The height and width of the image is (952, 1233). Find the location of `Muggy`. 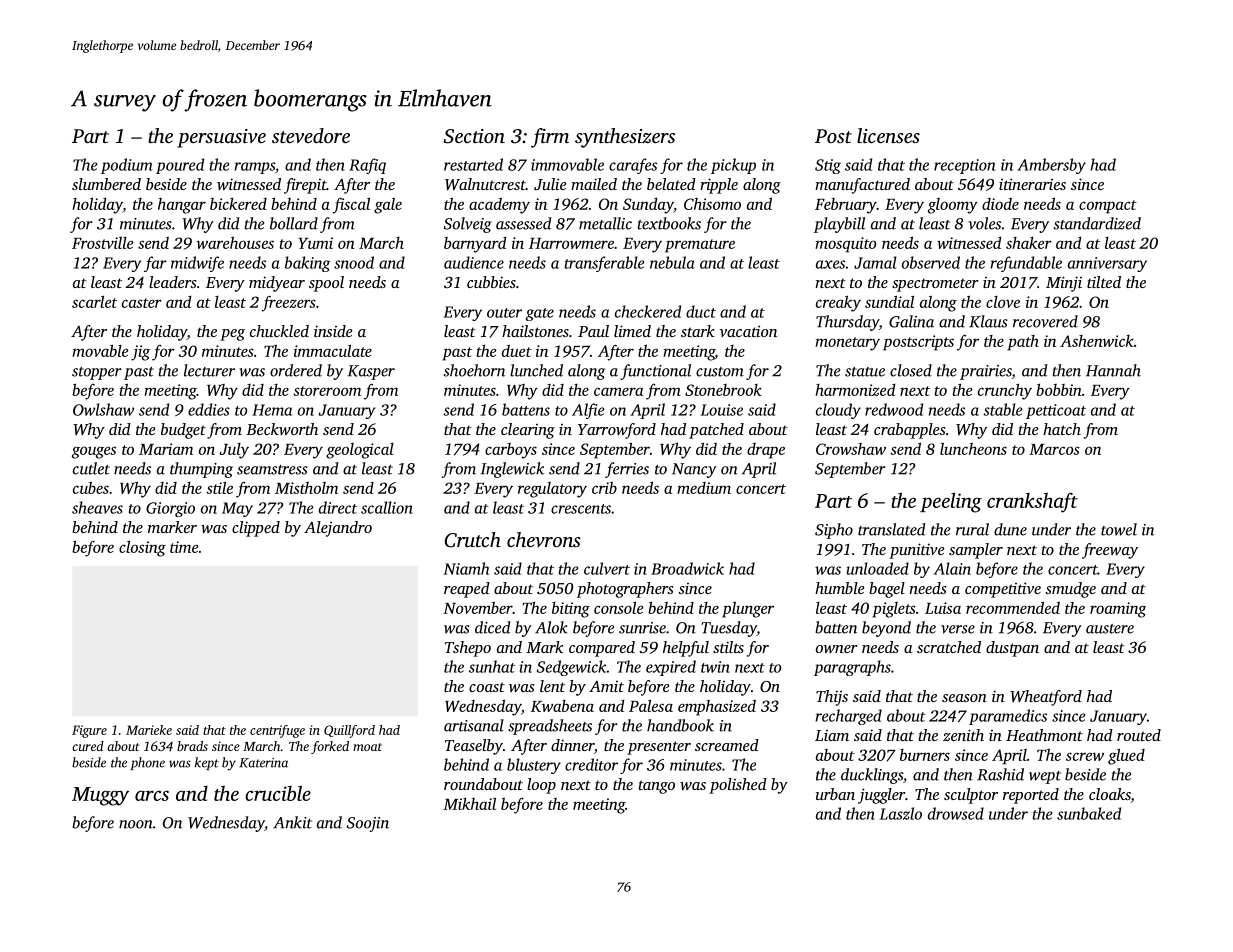

Muggy is located at coordinates (100, 796).
